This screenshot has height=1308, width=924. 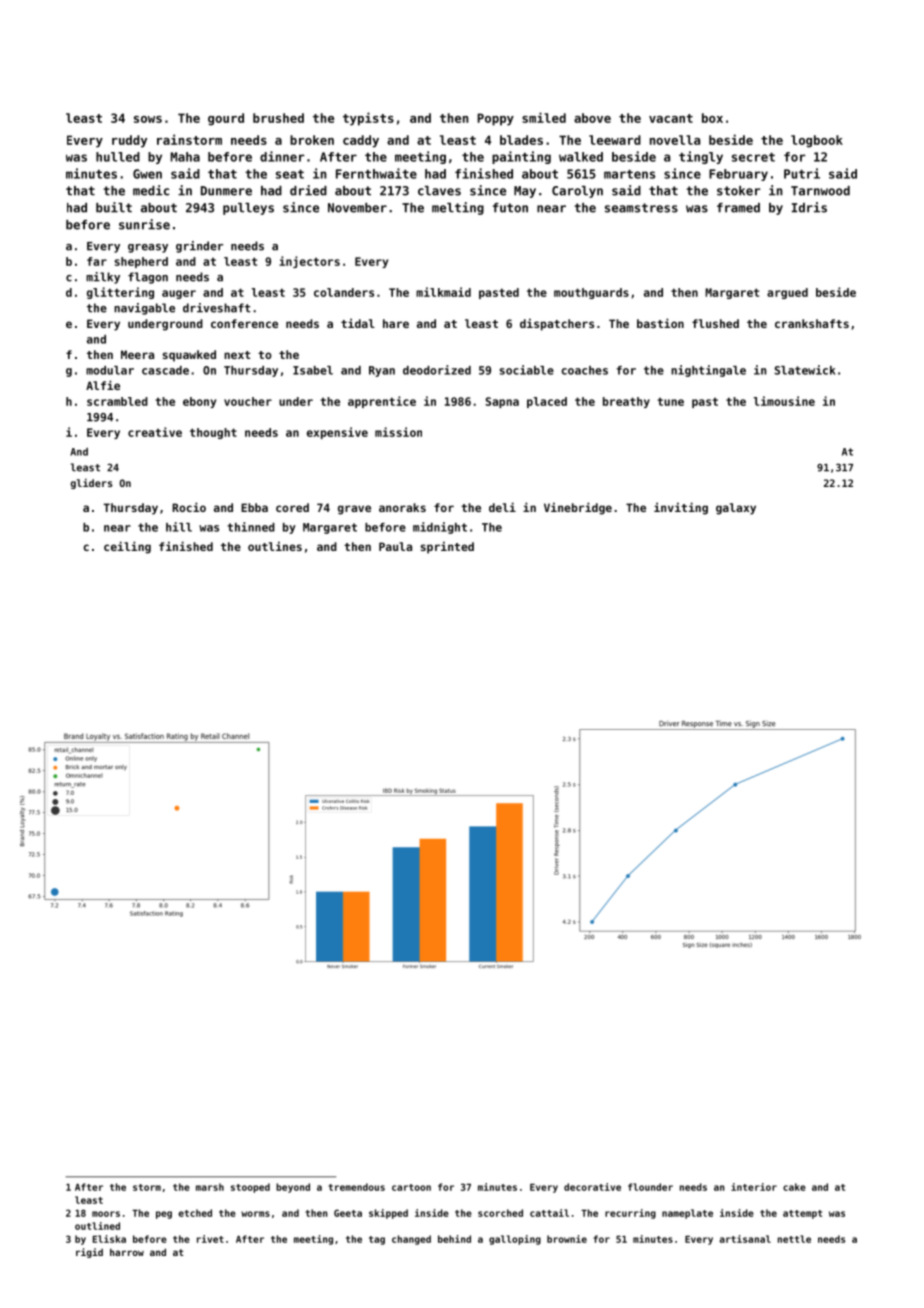 What do you see at coordinates (210, 1239) in the screenshot?
I see `rivet` at bounding box center [210, 1239].
